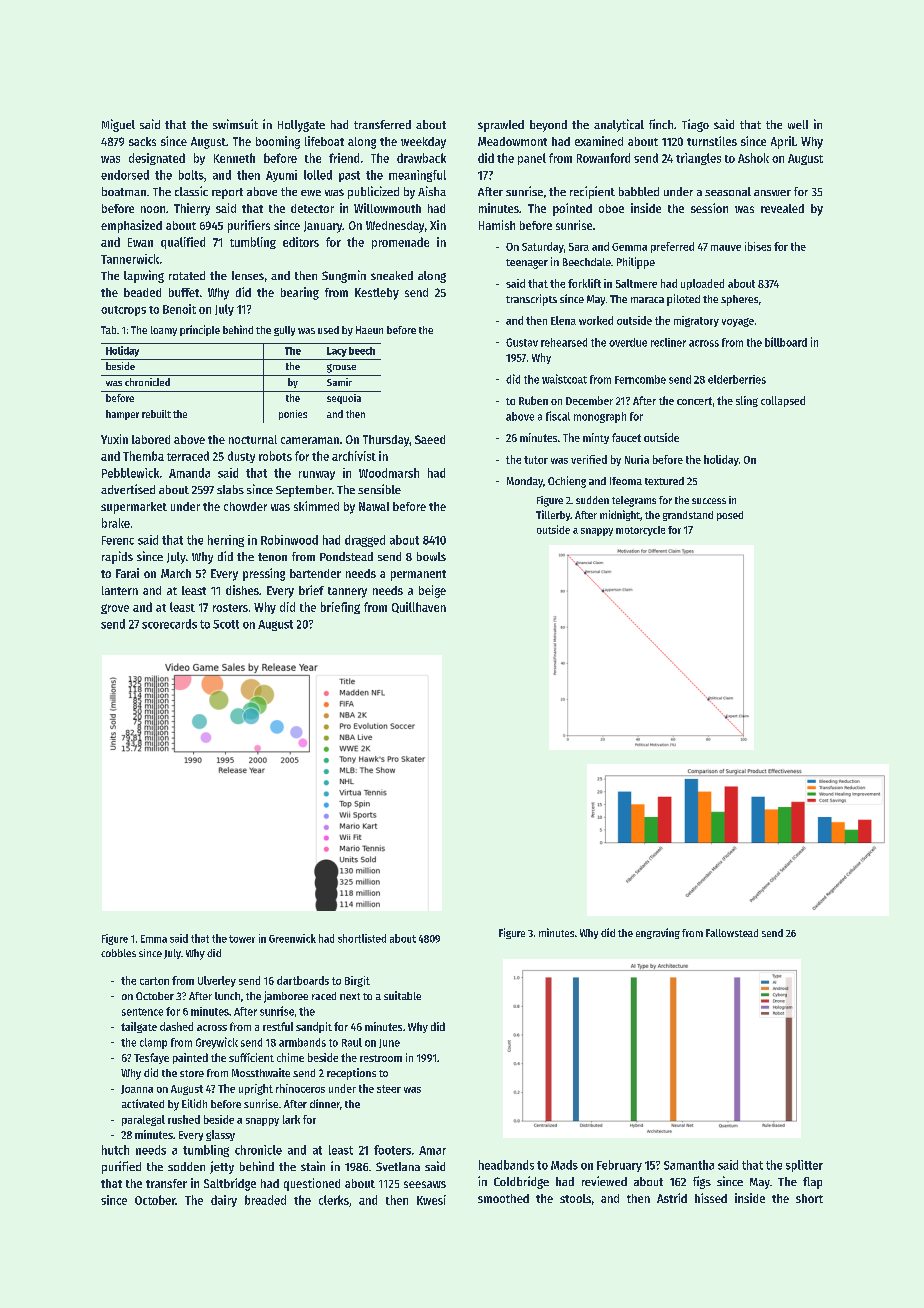 The image size is (924, 1308). What do you see at coordinates (527, 264) in the document?
I see `teenager` at bounding box center [527, 264].
